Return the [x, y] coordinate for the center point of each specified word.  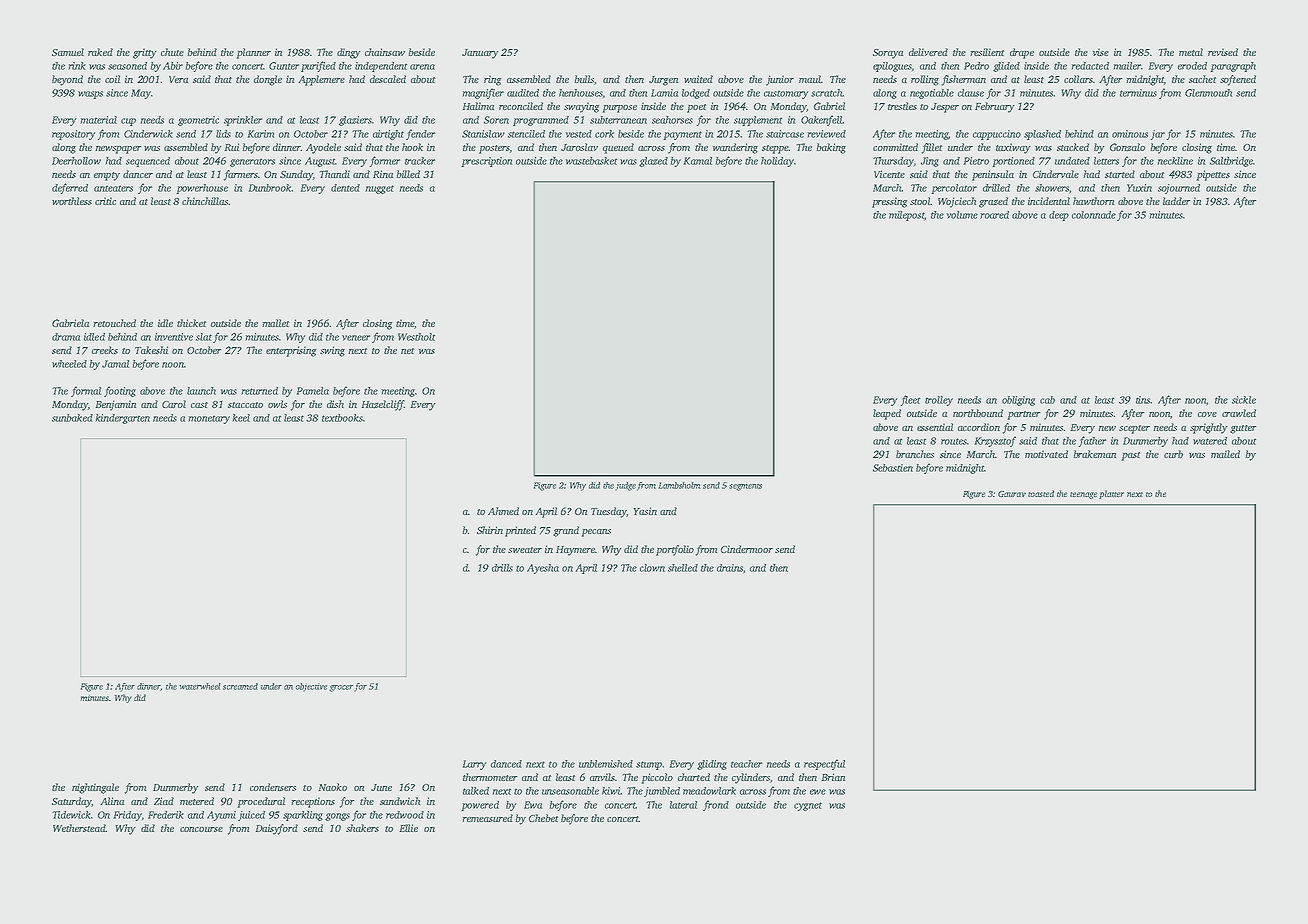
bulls [584, 79]
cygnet [808, 806]
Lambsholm [679, 485]
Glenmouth [1208, 93]
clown [652, 568]
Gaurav [1012, 494]
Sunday [296, 175]
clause [971, 93]
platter [1111, 494]
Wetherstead [79, 828]
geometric [198, 121]
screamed [240, 686]
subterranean [618, 120]
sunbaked [72, 418]
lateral [683, 805]
